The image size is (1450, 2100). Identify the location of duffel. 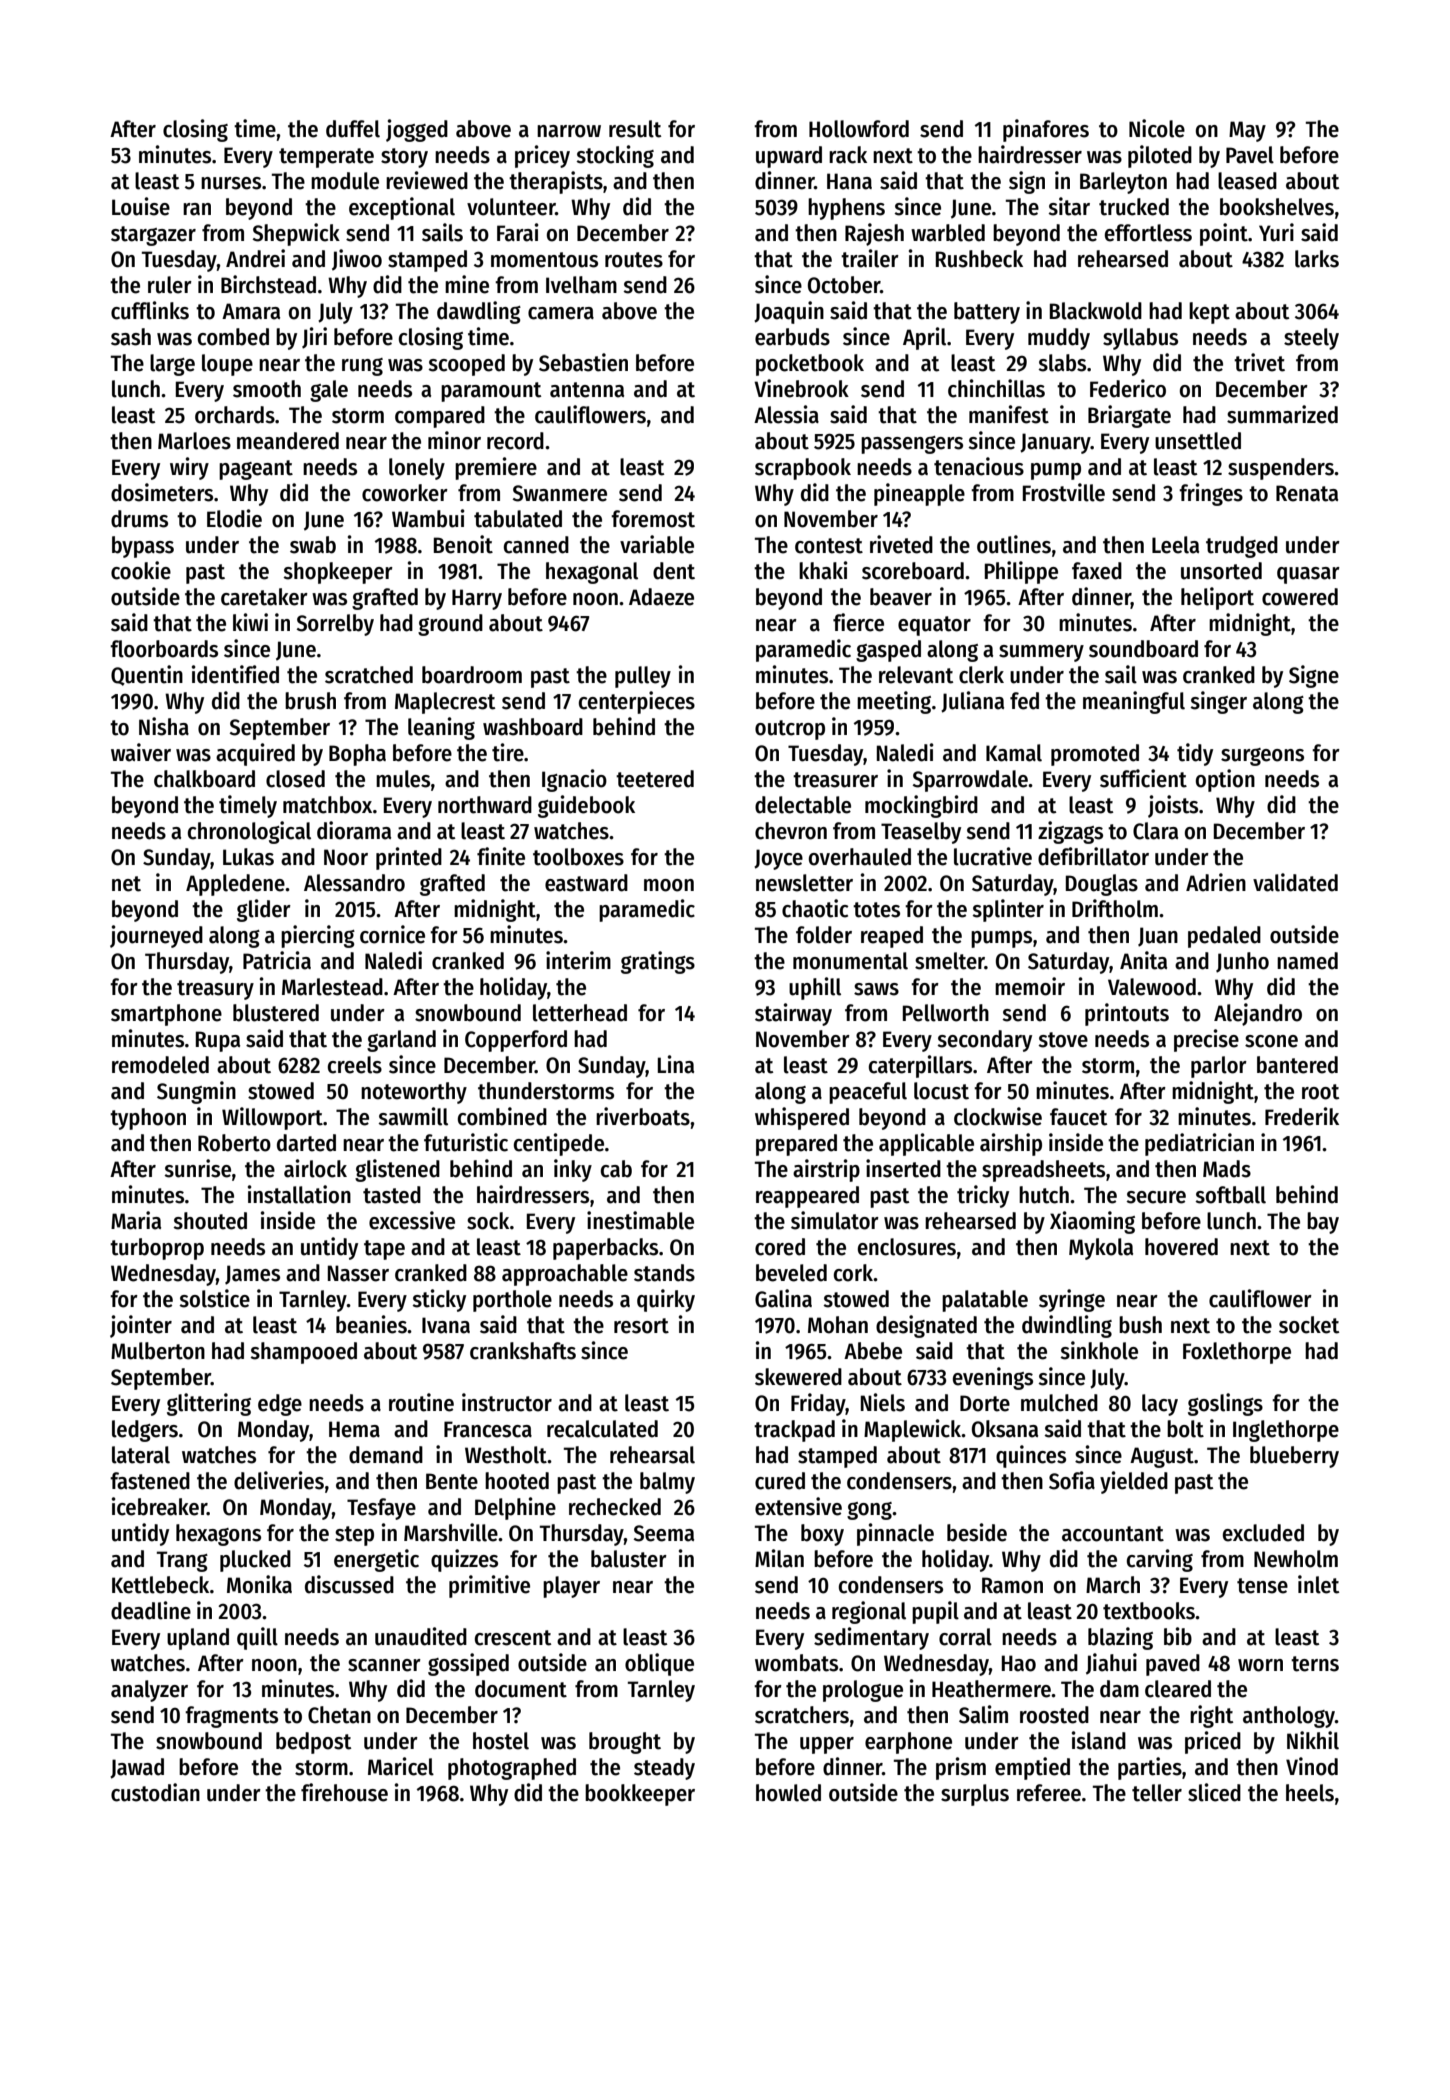
(353, 129).
